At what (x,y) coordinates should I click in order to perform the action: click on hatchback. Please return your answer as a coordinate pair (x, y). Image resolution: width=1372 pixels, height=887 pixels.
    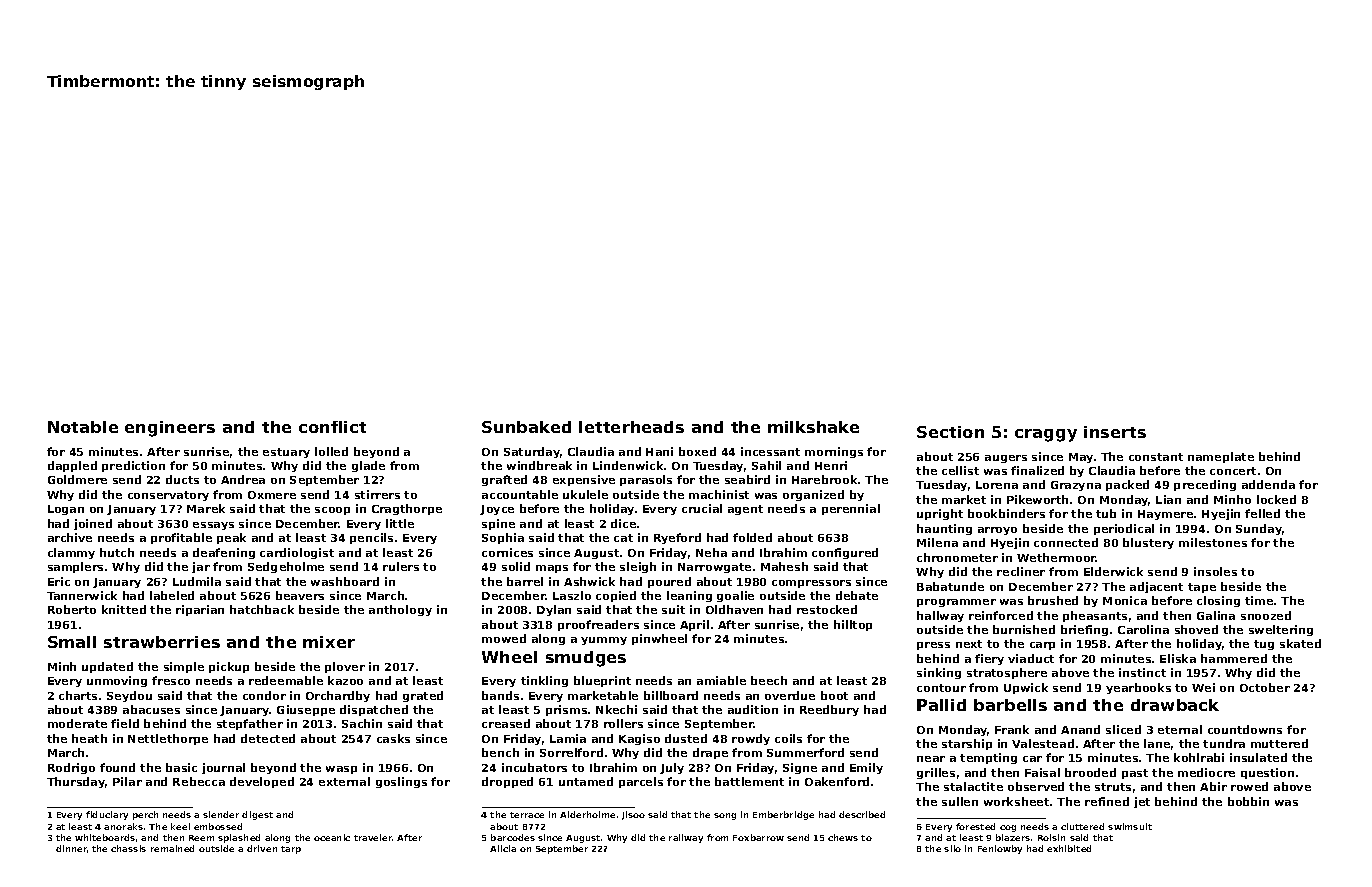
    Looking at the image, I should click on (262, 609).
